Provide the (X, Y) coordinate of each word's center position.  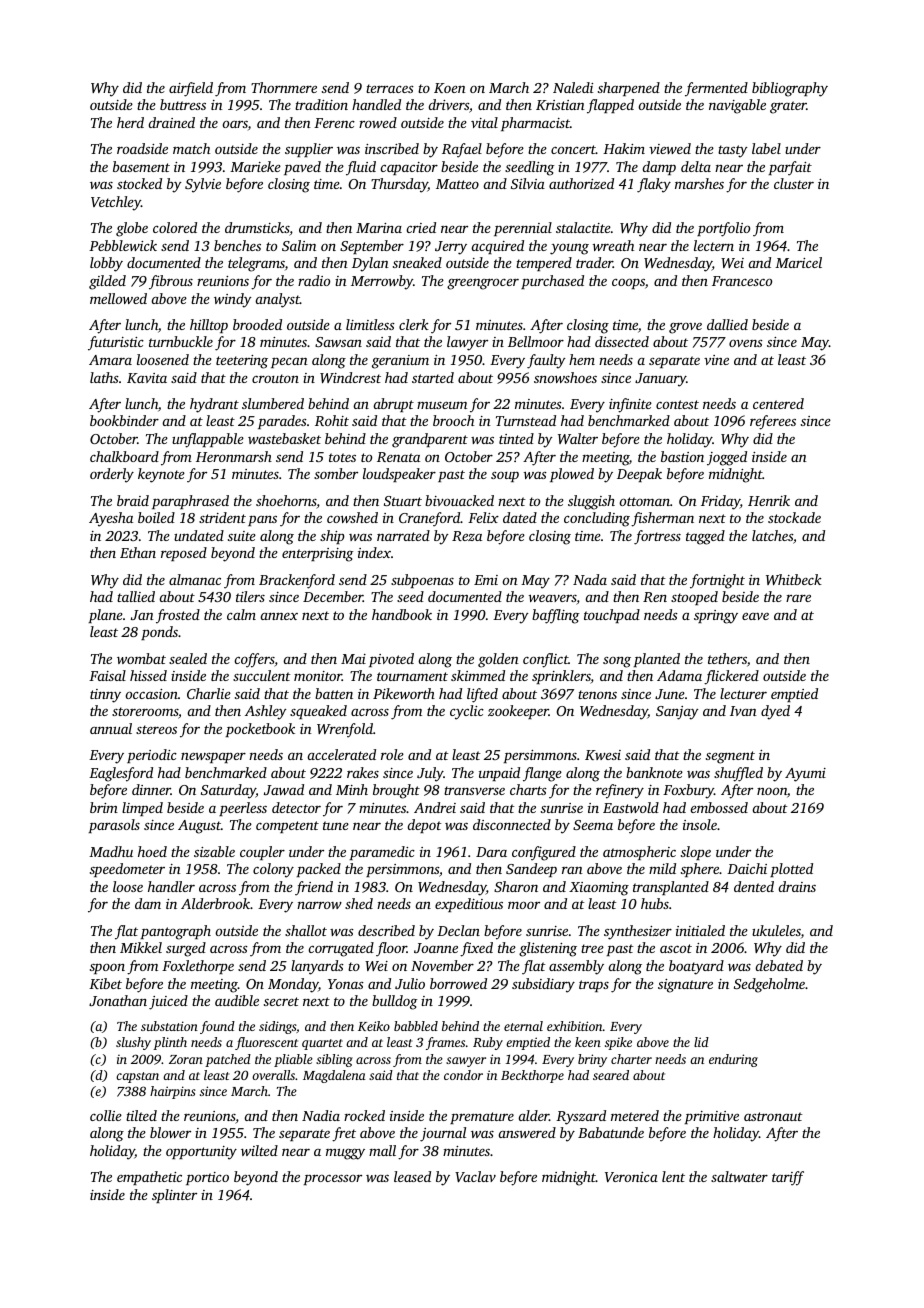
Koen (450, 88)
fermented (716, 89)
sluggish (591, 502)
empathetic (149, 1178)
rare (798, 598)
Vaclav (475, 1176)
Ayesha (111, 519)
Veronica (631, 1177)
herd (130, 122)
